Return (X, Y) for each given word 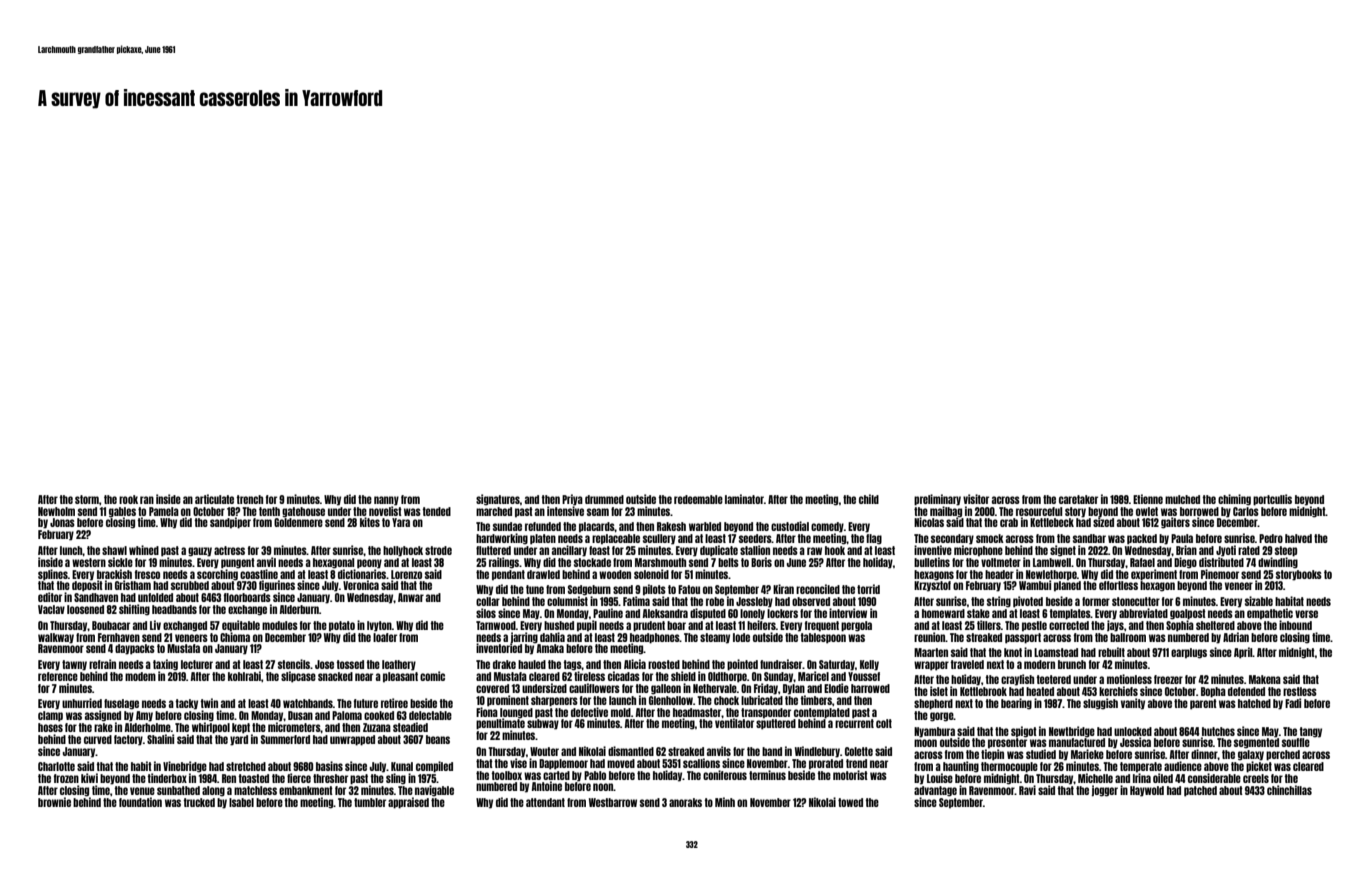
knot (1013, 652)
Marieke (1087, 754)
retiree (394, 703)
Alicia (635, 664)
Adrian (1236, 637)
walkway (56, 638)
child (869, 499)
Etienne (1148, 499)
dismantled (631, 751)
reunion (930, 637)
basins (329, 766)
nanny (386, 501)
